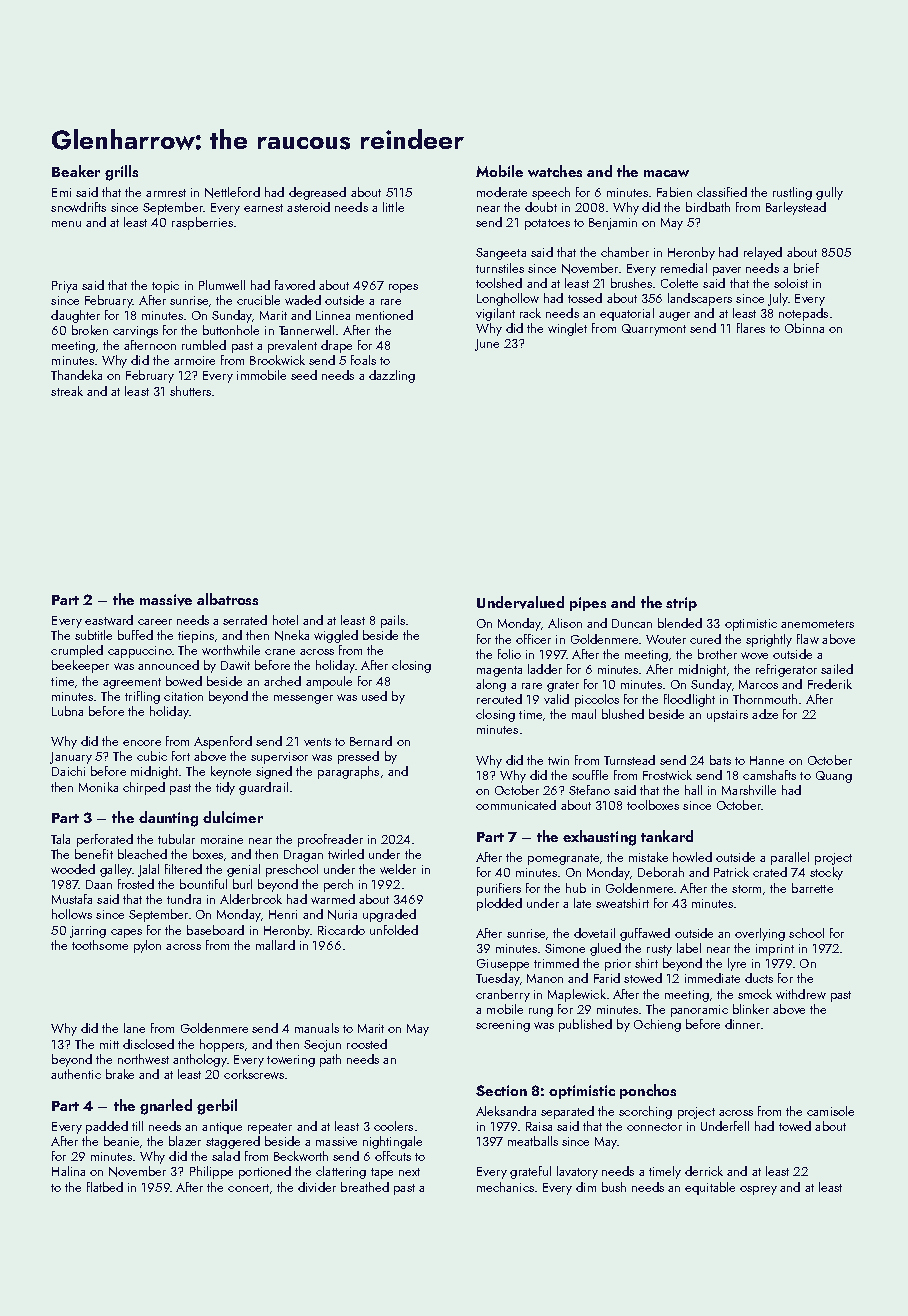 Image resolution: width=908 pixels, height=1316 pixels. I want to click on Benjamin, so click(613, 224).
